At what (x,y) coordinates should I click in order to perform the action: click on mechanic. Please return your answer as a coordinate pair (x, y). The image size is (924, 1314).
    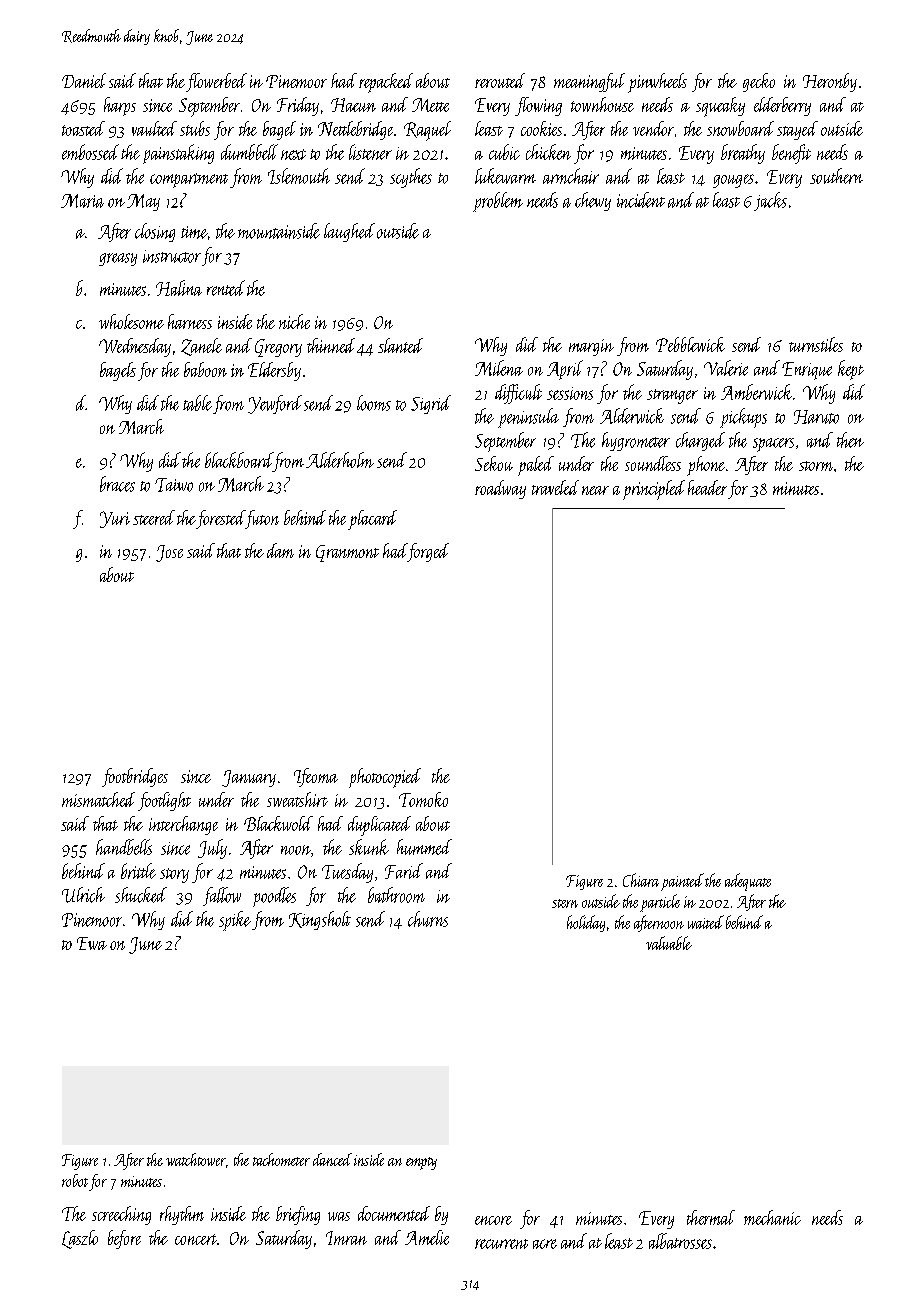
    Looking at the image, I should click on (772, 1217).
